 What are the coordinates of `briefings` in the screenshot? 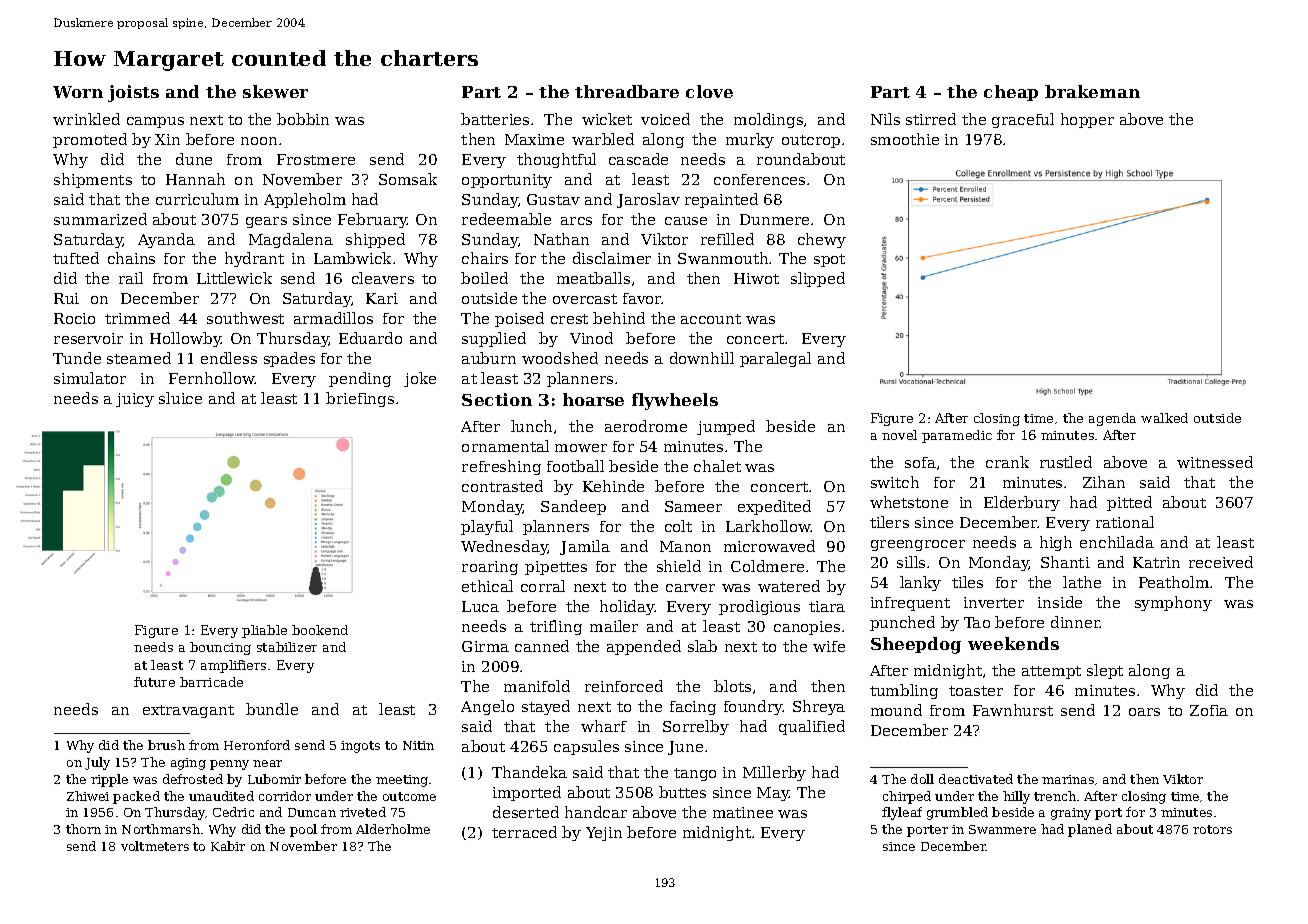 It's located at (360, 399).
